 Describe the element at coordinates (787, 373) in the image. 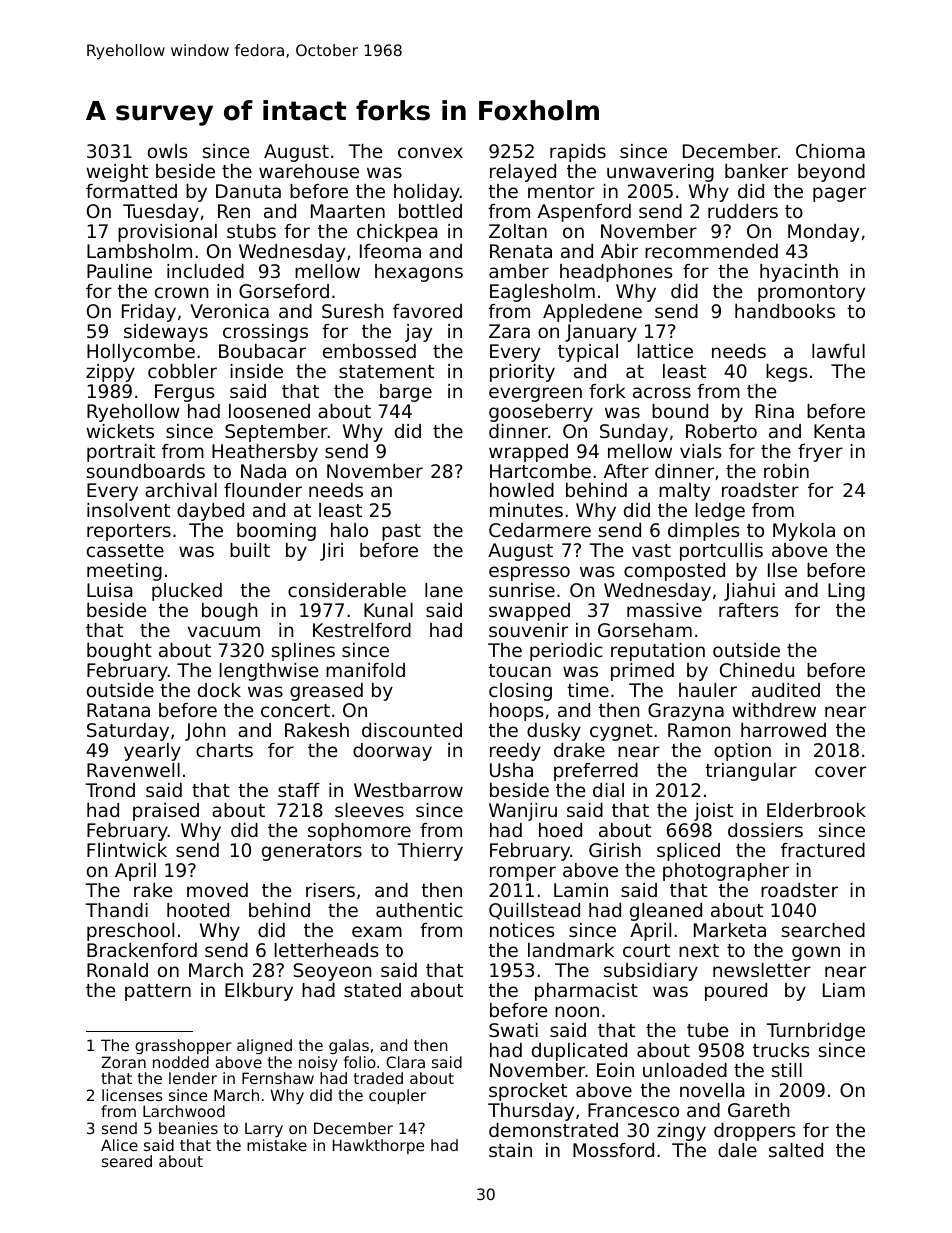

I see `kegs` at that location.
